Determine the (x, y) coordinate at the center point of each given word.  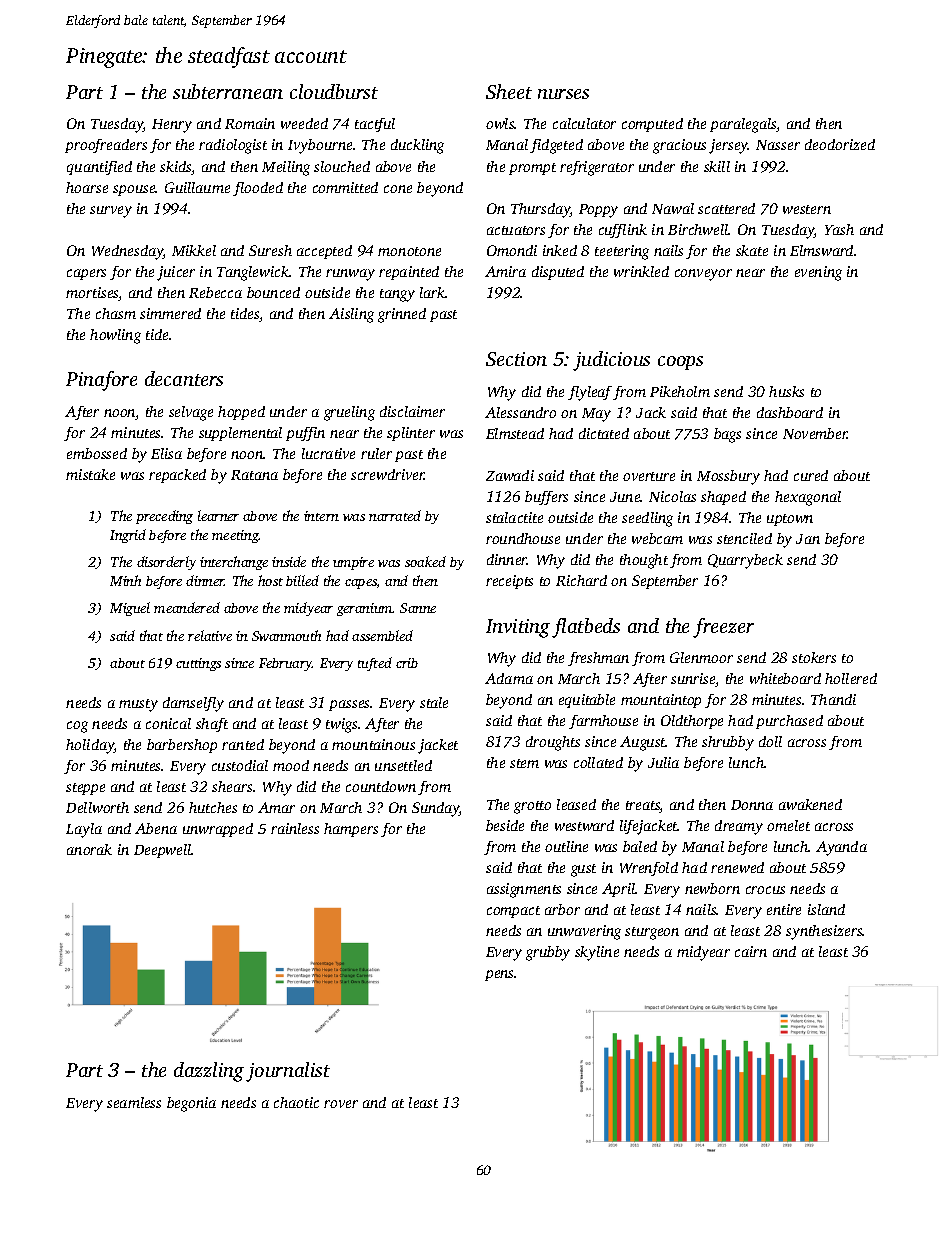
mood (291, 765)
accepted (324, 252)
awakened (810, 804)
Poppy (598, 211)
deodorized (840, 144)
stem (524, 763)
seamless (134, 1102)
